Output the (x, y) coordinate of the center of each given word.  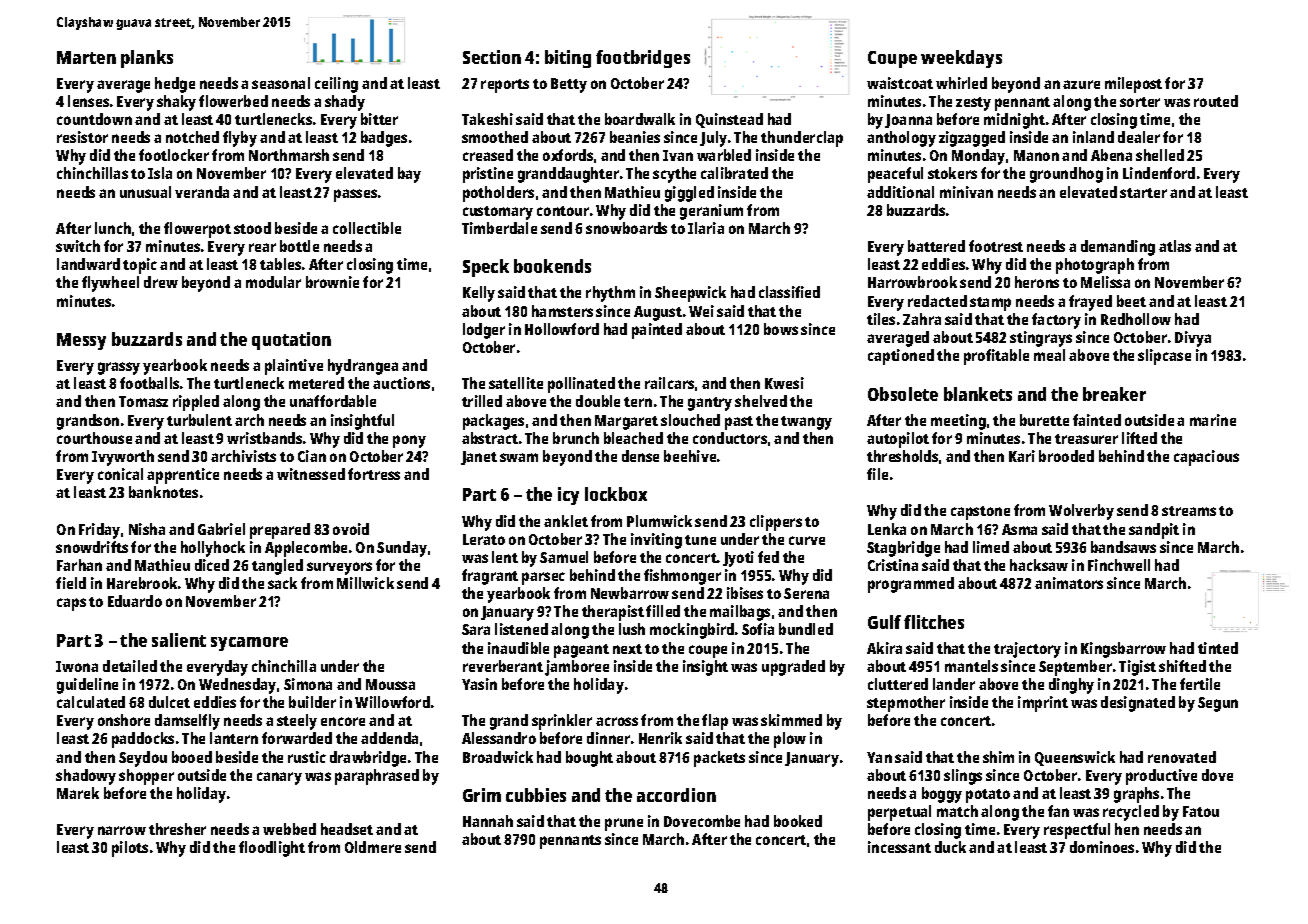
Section (492, 57)
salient (179, 640)
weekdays (961, 59)
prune (624, 824)
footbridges (643, 59)
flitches (934, 622)
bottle (299, 246)
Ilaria (706, 228)
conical (120, 474)
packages (493, 422)
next (627, 649)
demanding (1118, 248)
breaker (1114, 394)
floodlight (272, 849)
